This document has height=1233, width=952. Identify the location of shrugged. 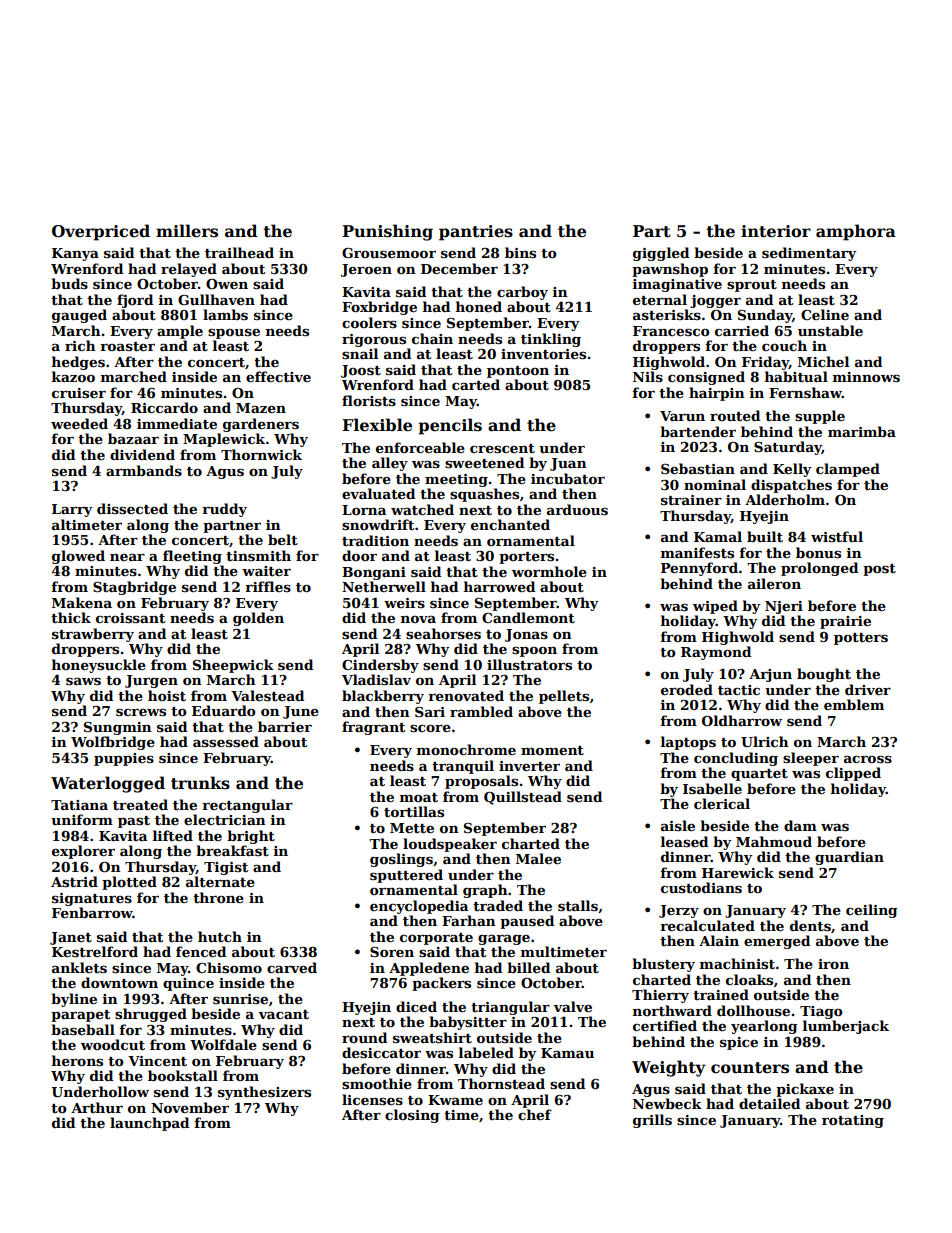
(151, 1015).
